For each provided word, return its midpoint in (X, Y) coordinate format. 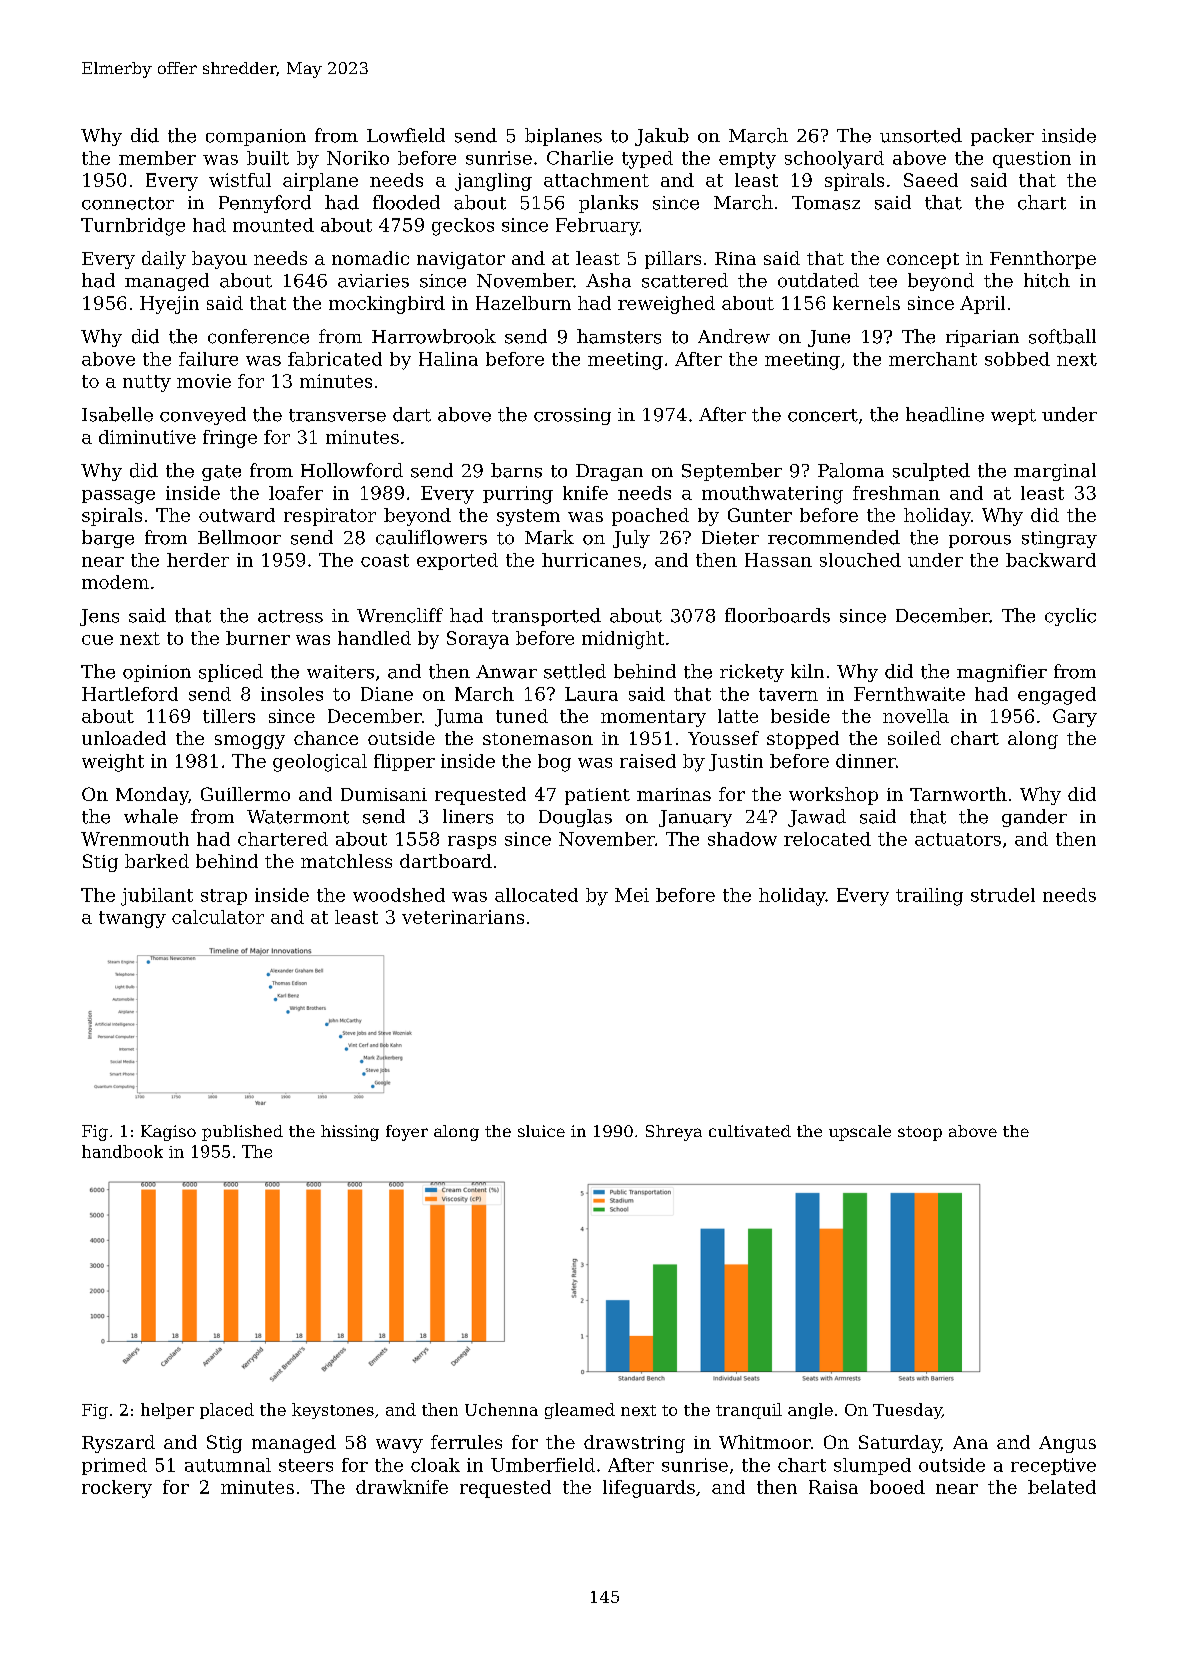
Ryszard (118, 1444)
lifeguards (649, 1489)
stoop (920, 1133)
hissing (350, 1133)
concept (923, 261)
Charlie (580, 158)
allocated (536, 895)
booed (897, 1487)
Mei (632, 895)
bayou (219, 260)
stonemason (538, 739)
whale (151, 816)
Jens (99, 617)
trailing (929, 897)
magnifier (1002, 673)
